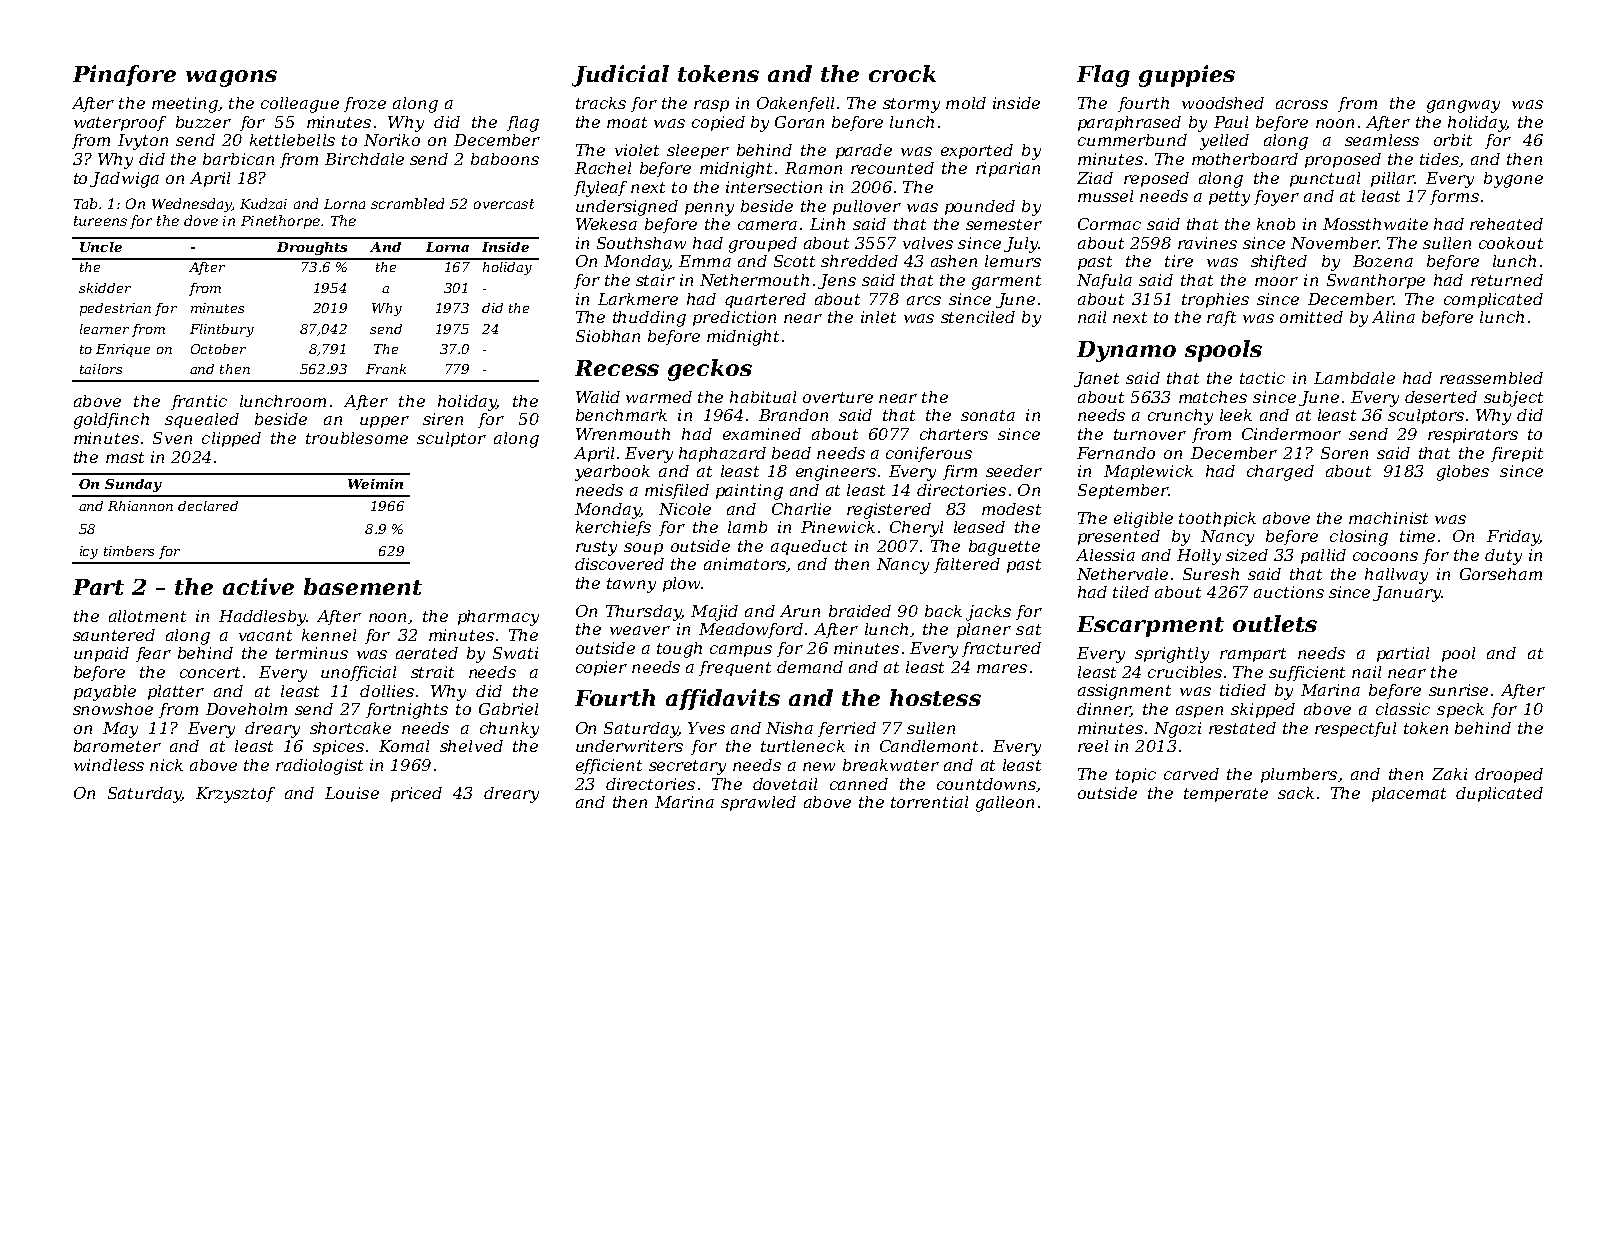  Describe the element at coordinates (1262, 378) in the screenshot. I see `tactic` at that location.
